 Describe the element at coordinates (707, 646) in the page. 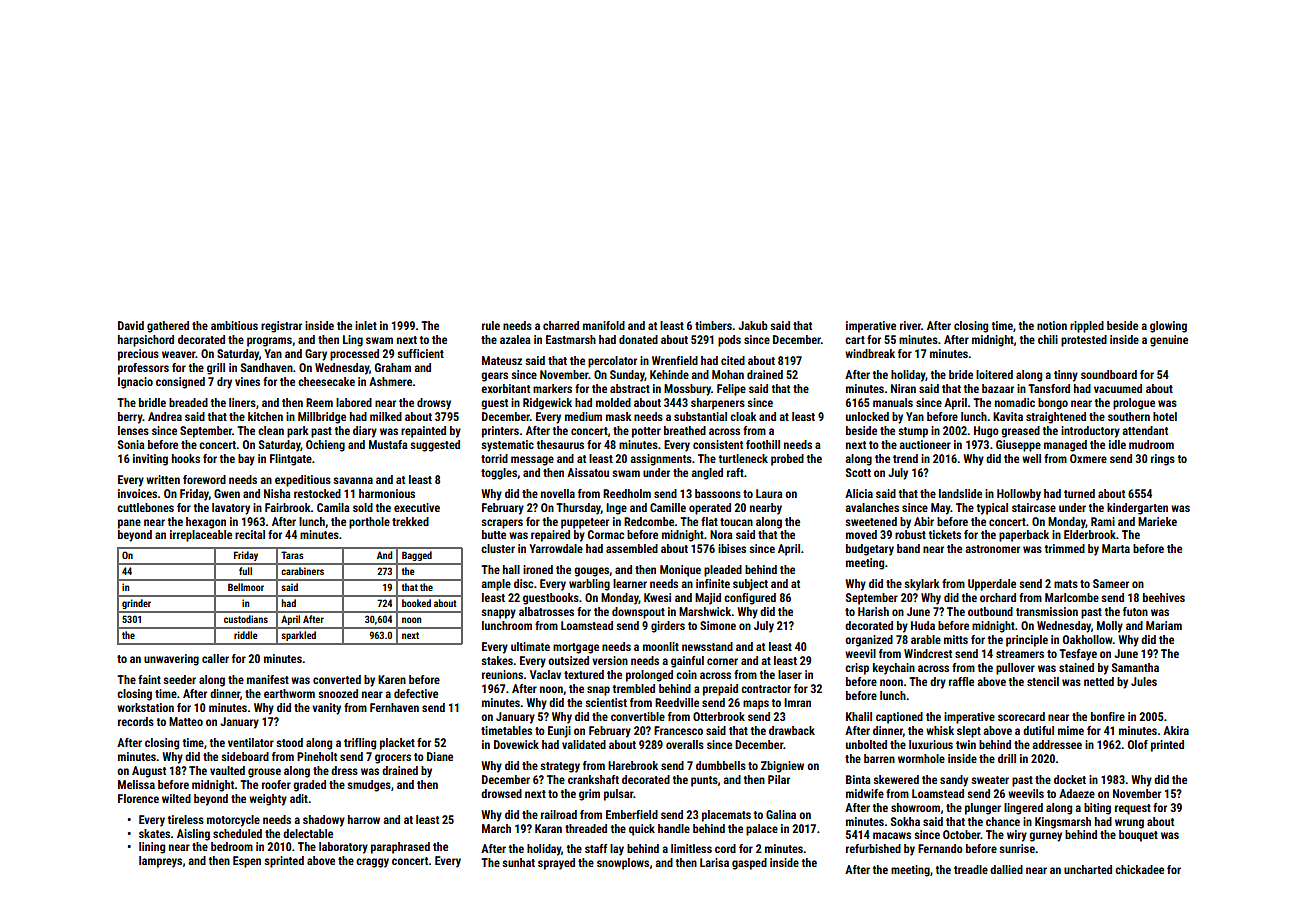

I see `newsstand` at that location.
